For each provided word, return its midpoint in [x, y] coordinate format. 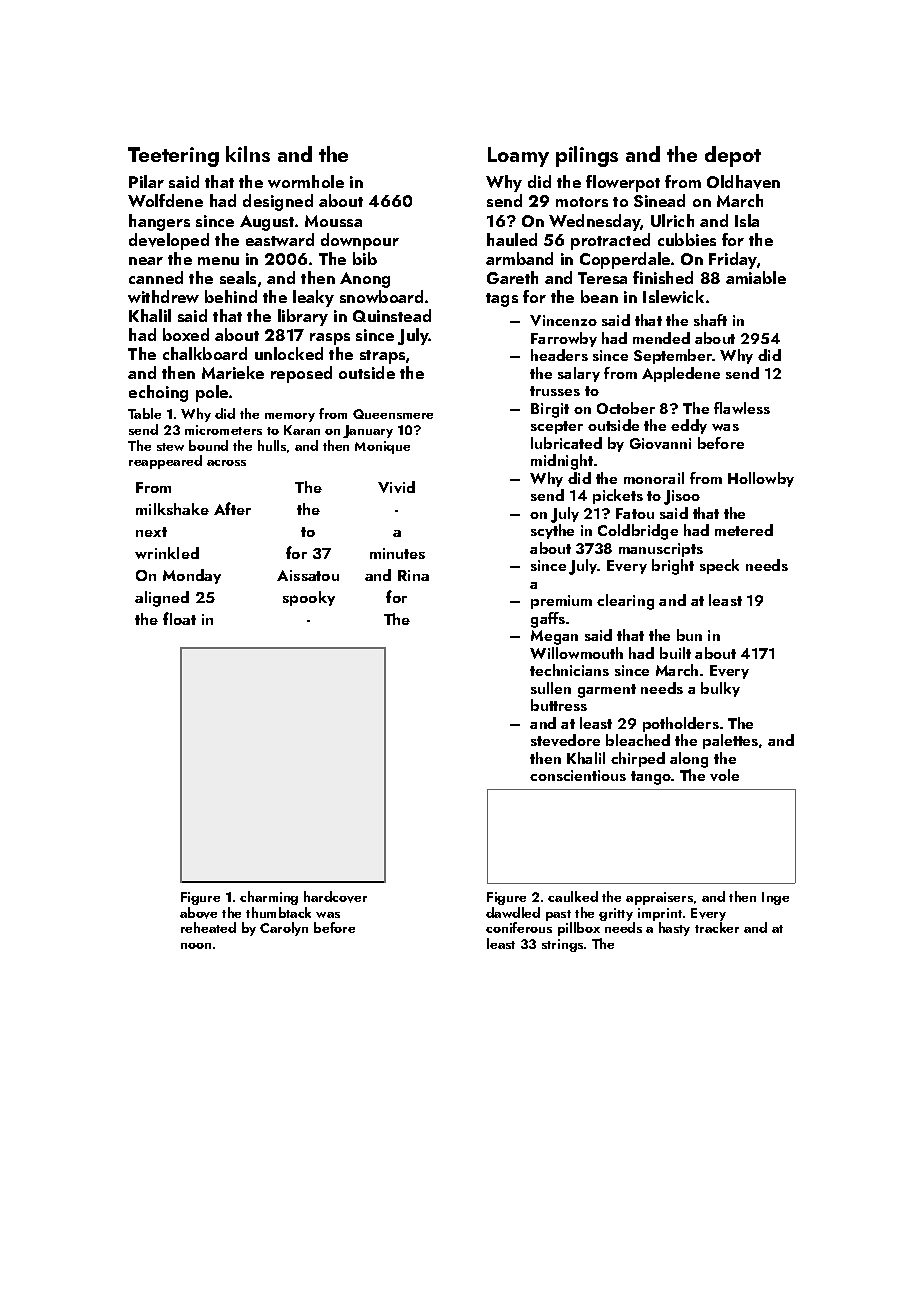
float [179, 618]
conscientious [578, 775]
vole [724, 775]
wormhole [306, 181]
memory [290, 417]
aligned [162, 599]
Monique [382, 447]
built [675, 653]
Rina [413, 575]
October [626, 408]
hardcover [335, 897]
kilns [248, 154]
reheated [208, 927]
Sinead [659, 200]
